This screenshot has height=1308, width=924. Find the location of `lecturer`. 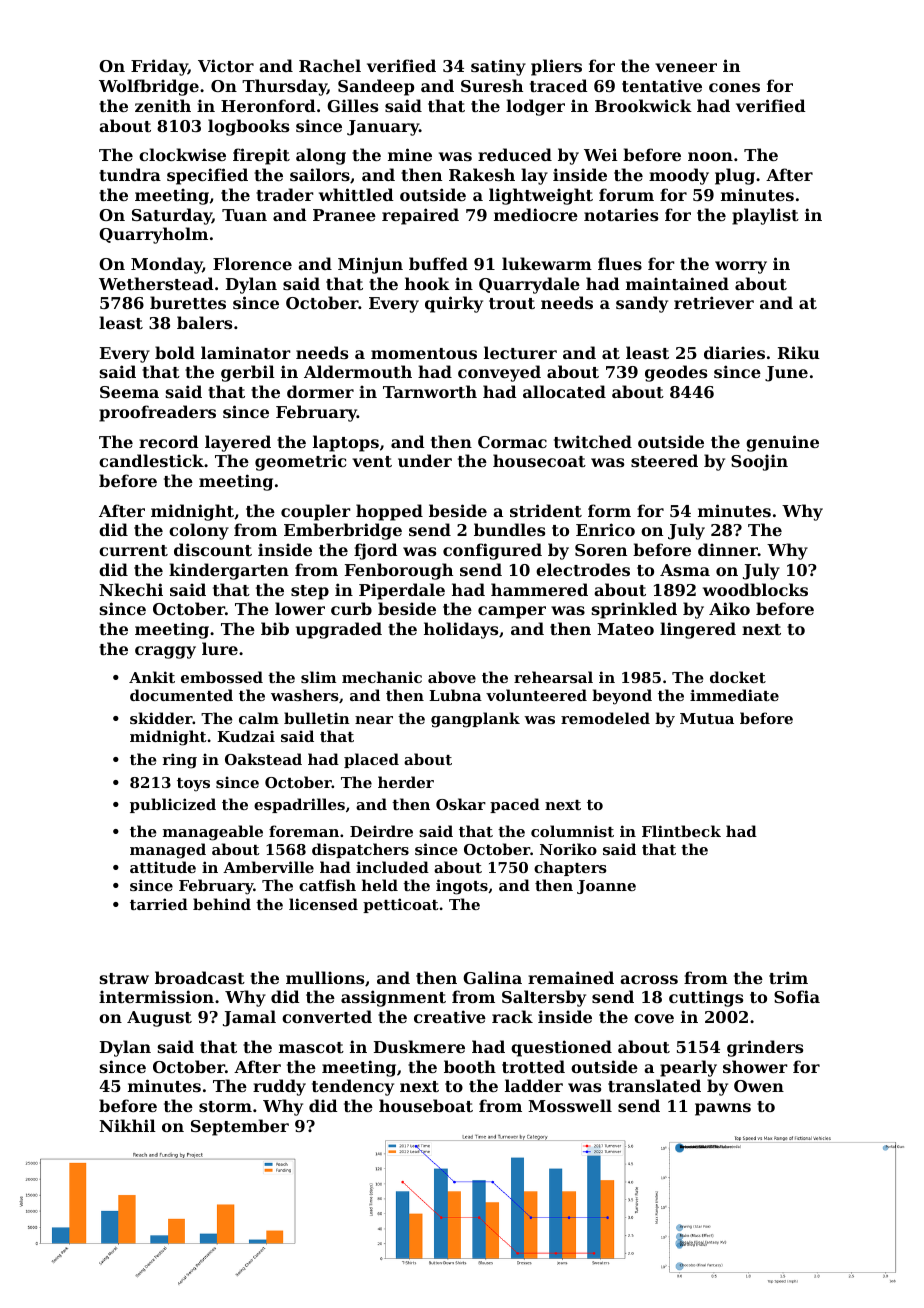

lecturer is located at coordinates (520, 352).
